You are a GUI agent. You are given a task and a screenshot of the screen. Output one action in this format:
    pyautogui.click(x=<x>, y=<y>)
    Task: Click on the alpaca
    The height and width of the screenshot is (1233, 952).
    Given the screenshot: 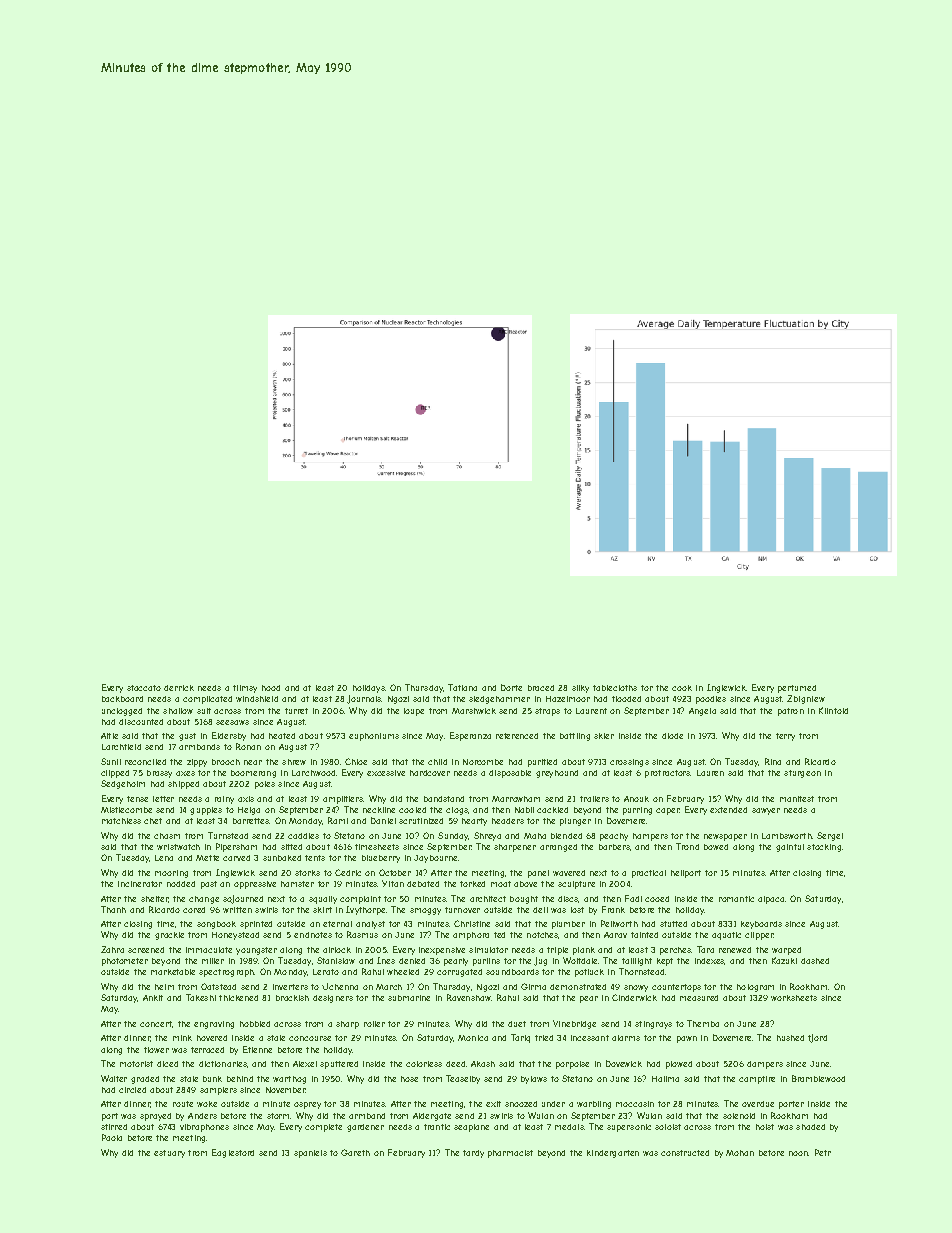 What is the action you would take?
    pyautogui.click(x=771, y=900)
